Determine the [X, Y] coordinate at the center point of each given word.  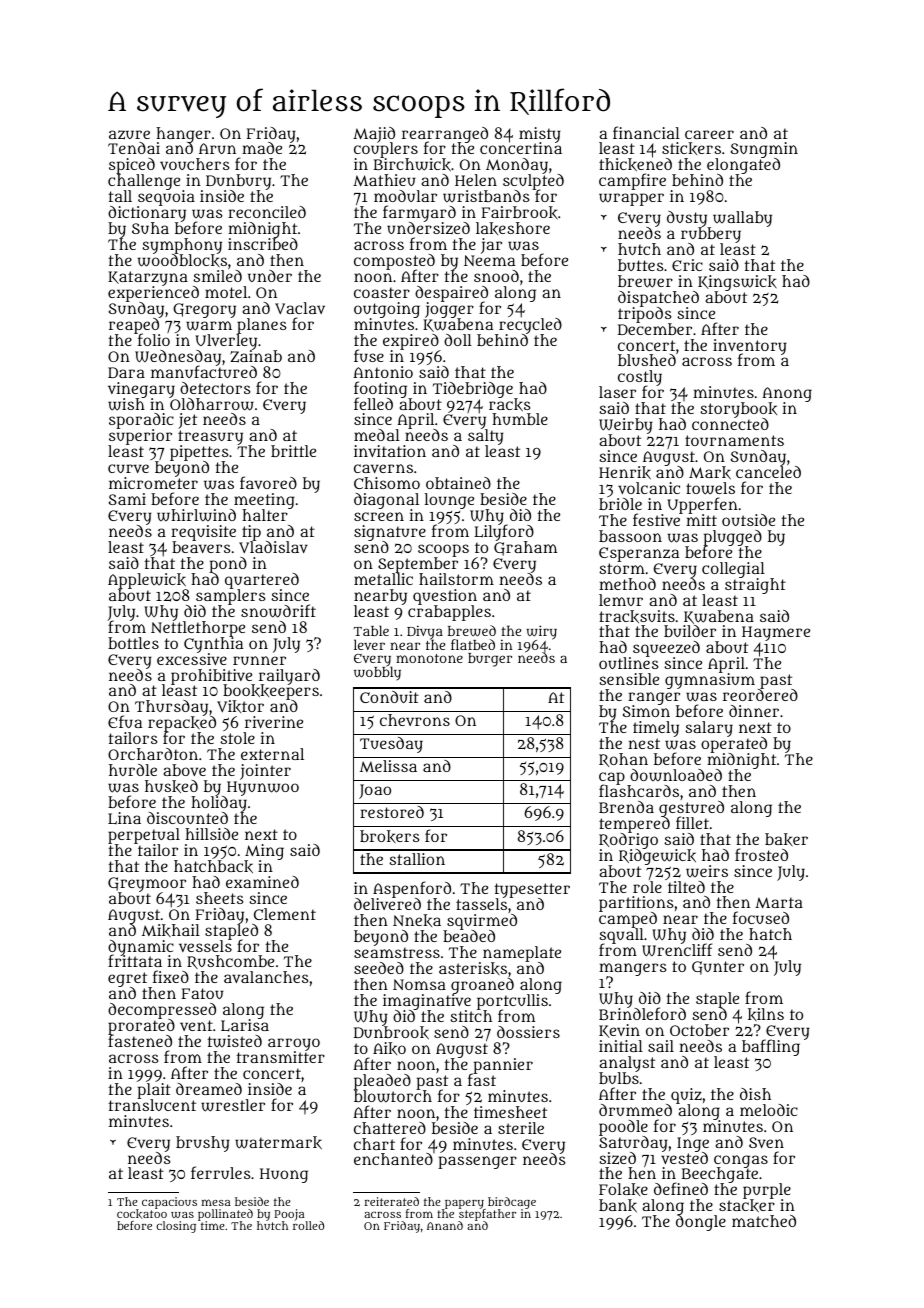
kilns [766, 1014]
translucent [152, 1105]
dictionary [147, 215]
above [184, 770]
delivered [387, 904]
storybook [738, 410]
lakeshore [513, 228]
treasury [210, 438]
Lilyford [504, 533]
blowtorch [393, 1096]
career [709, 134]
